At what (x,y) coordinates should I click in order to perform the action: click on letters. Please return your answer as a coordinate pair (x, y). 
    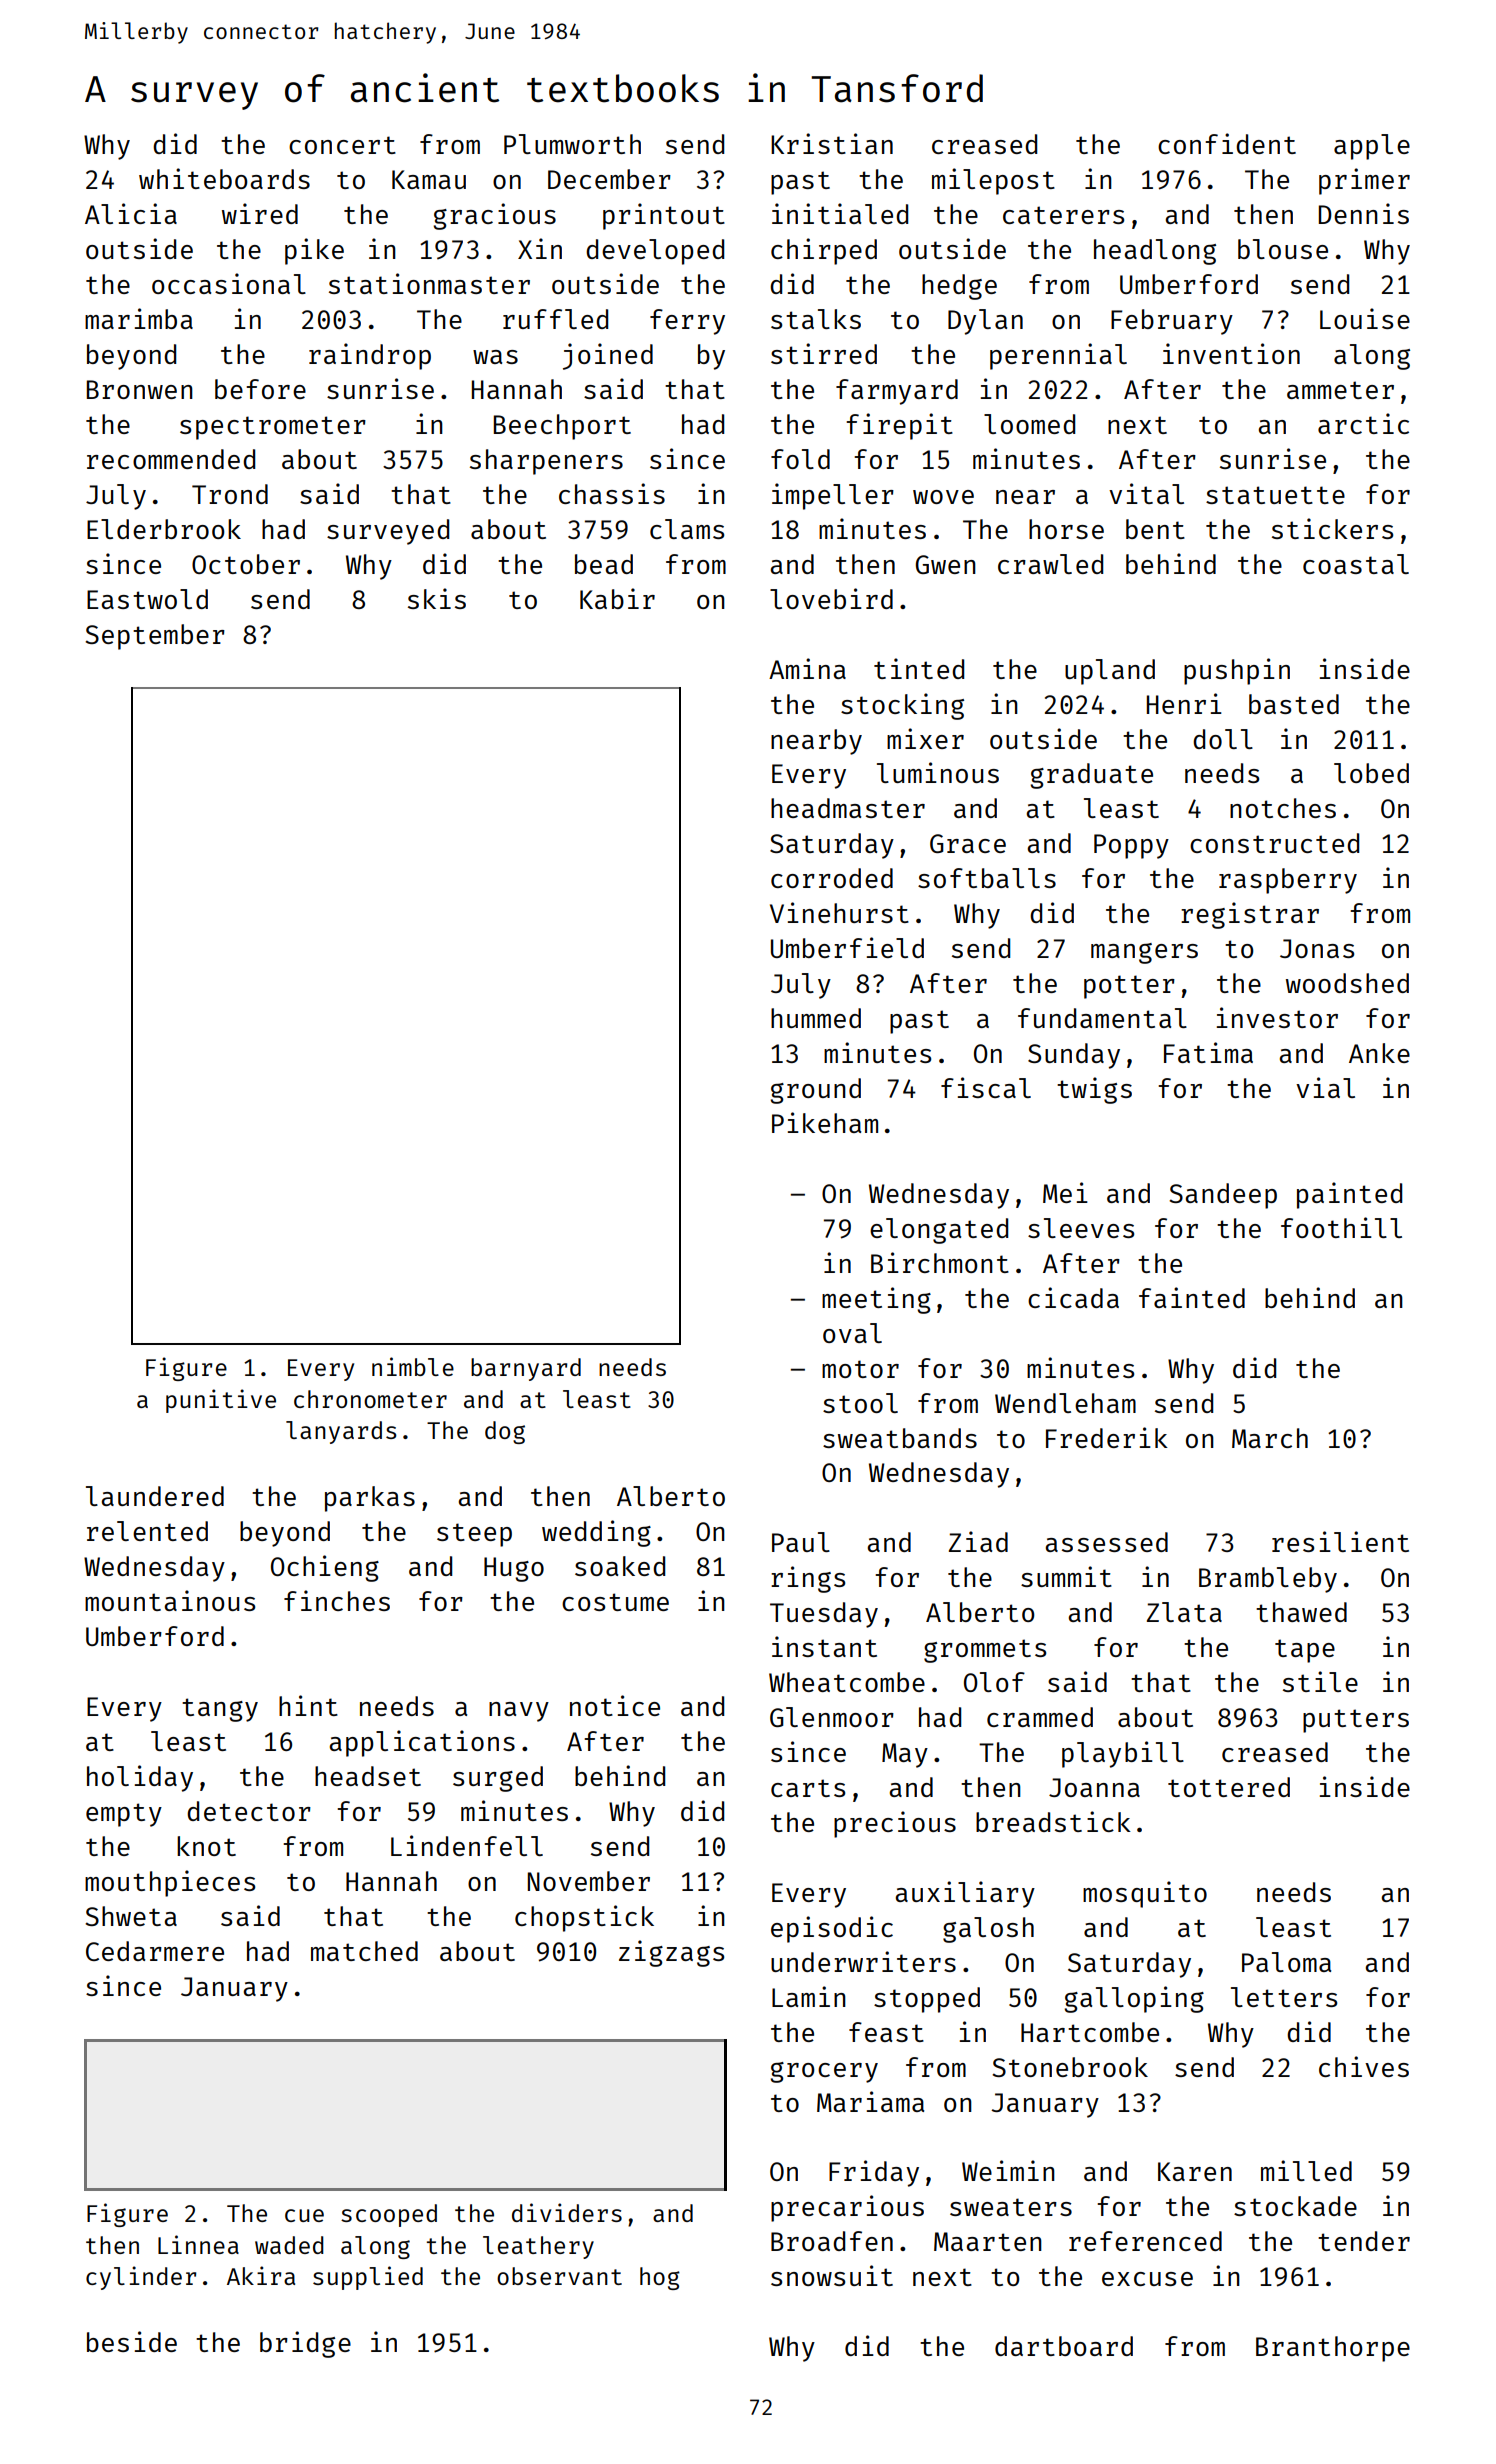
    Looking at the image, I should click on (1284, 1997).
